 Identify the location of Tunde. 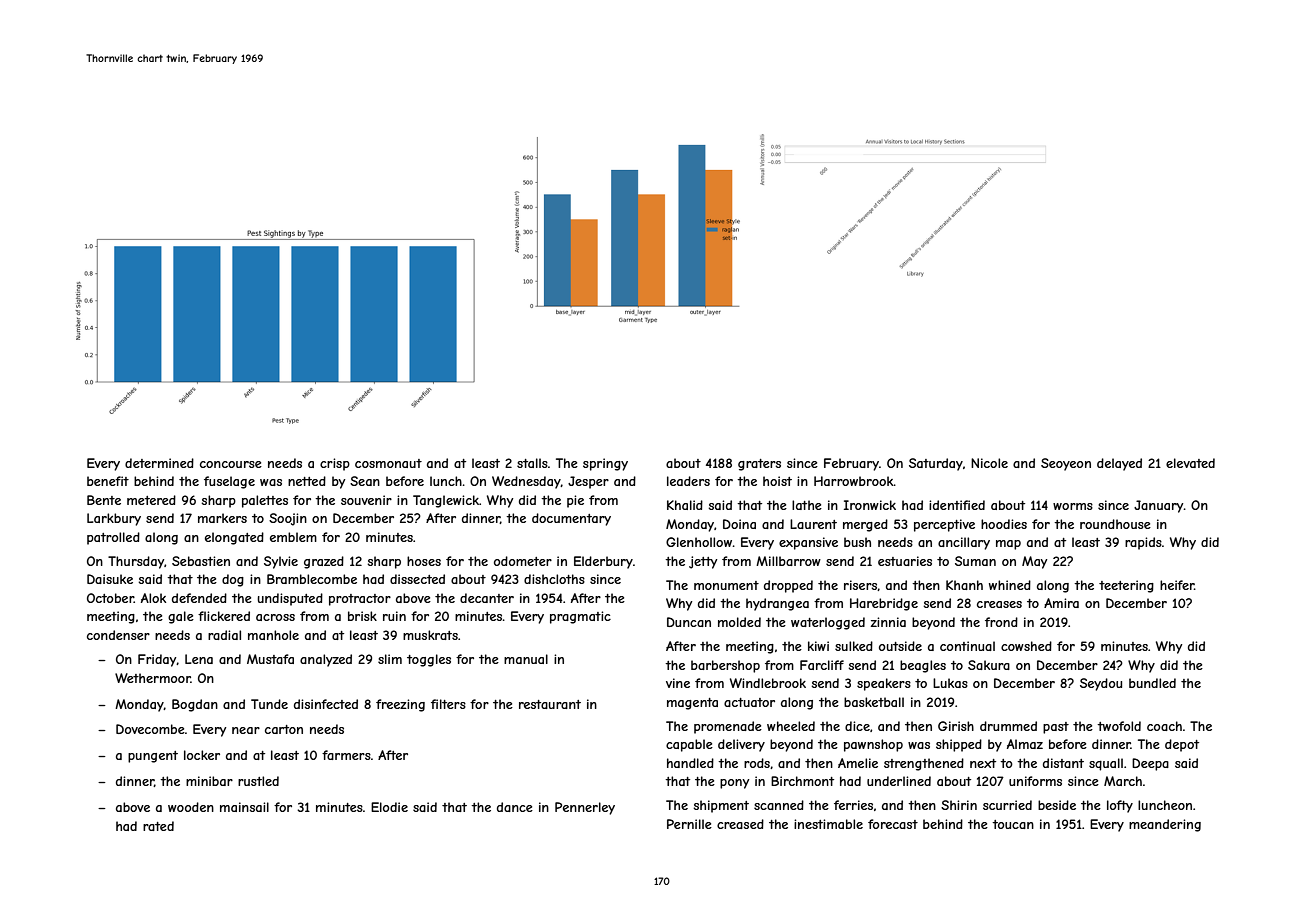
(269, 704).
